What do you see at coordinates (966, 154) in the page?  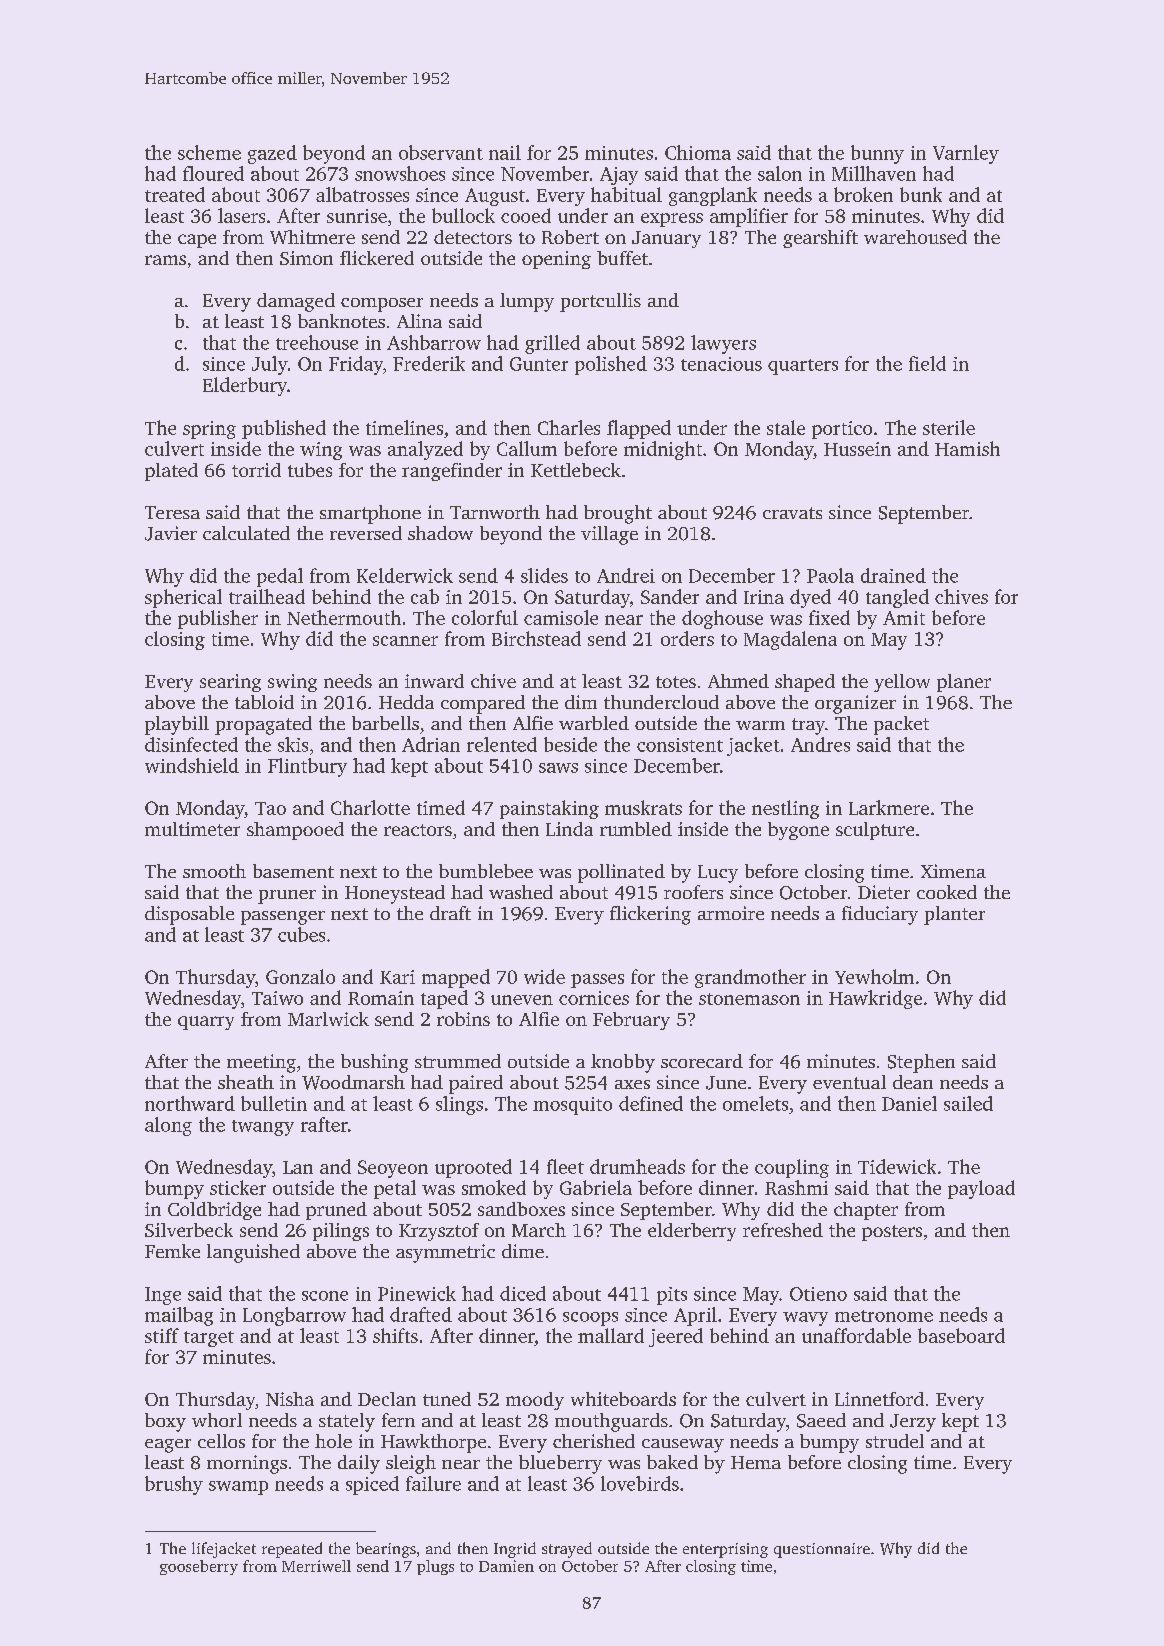 I see `Varnley` at bounding box center [966, 154].
